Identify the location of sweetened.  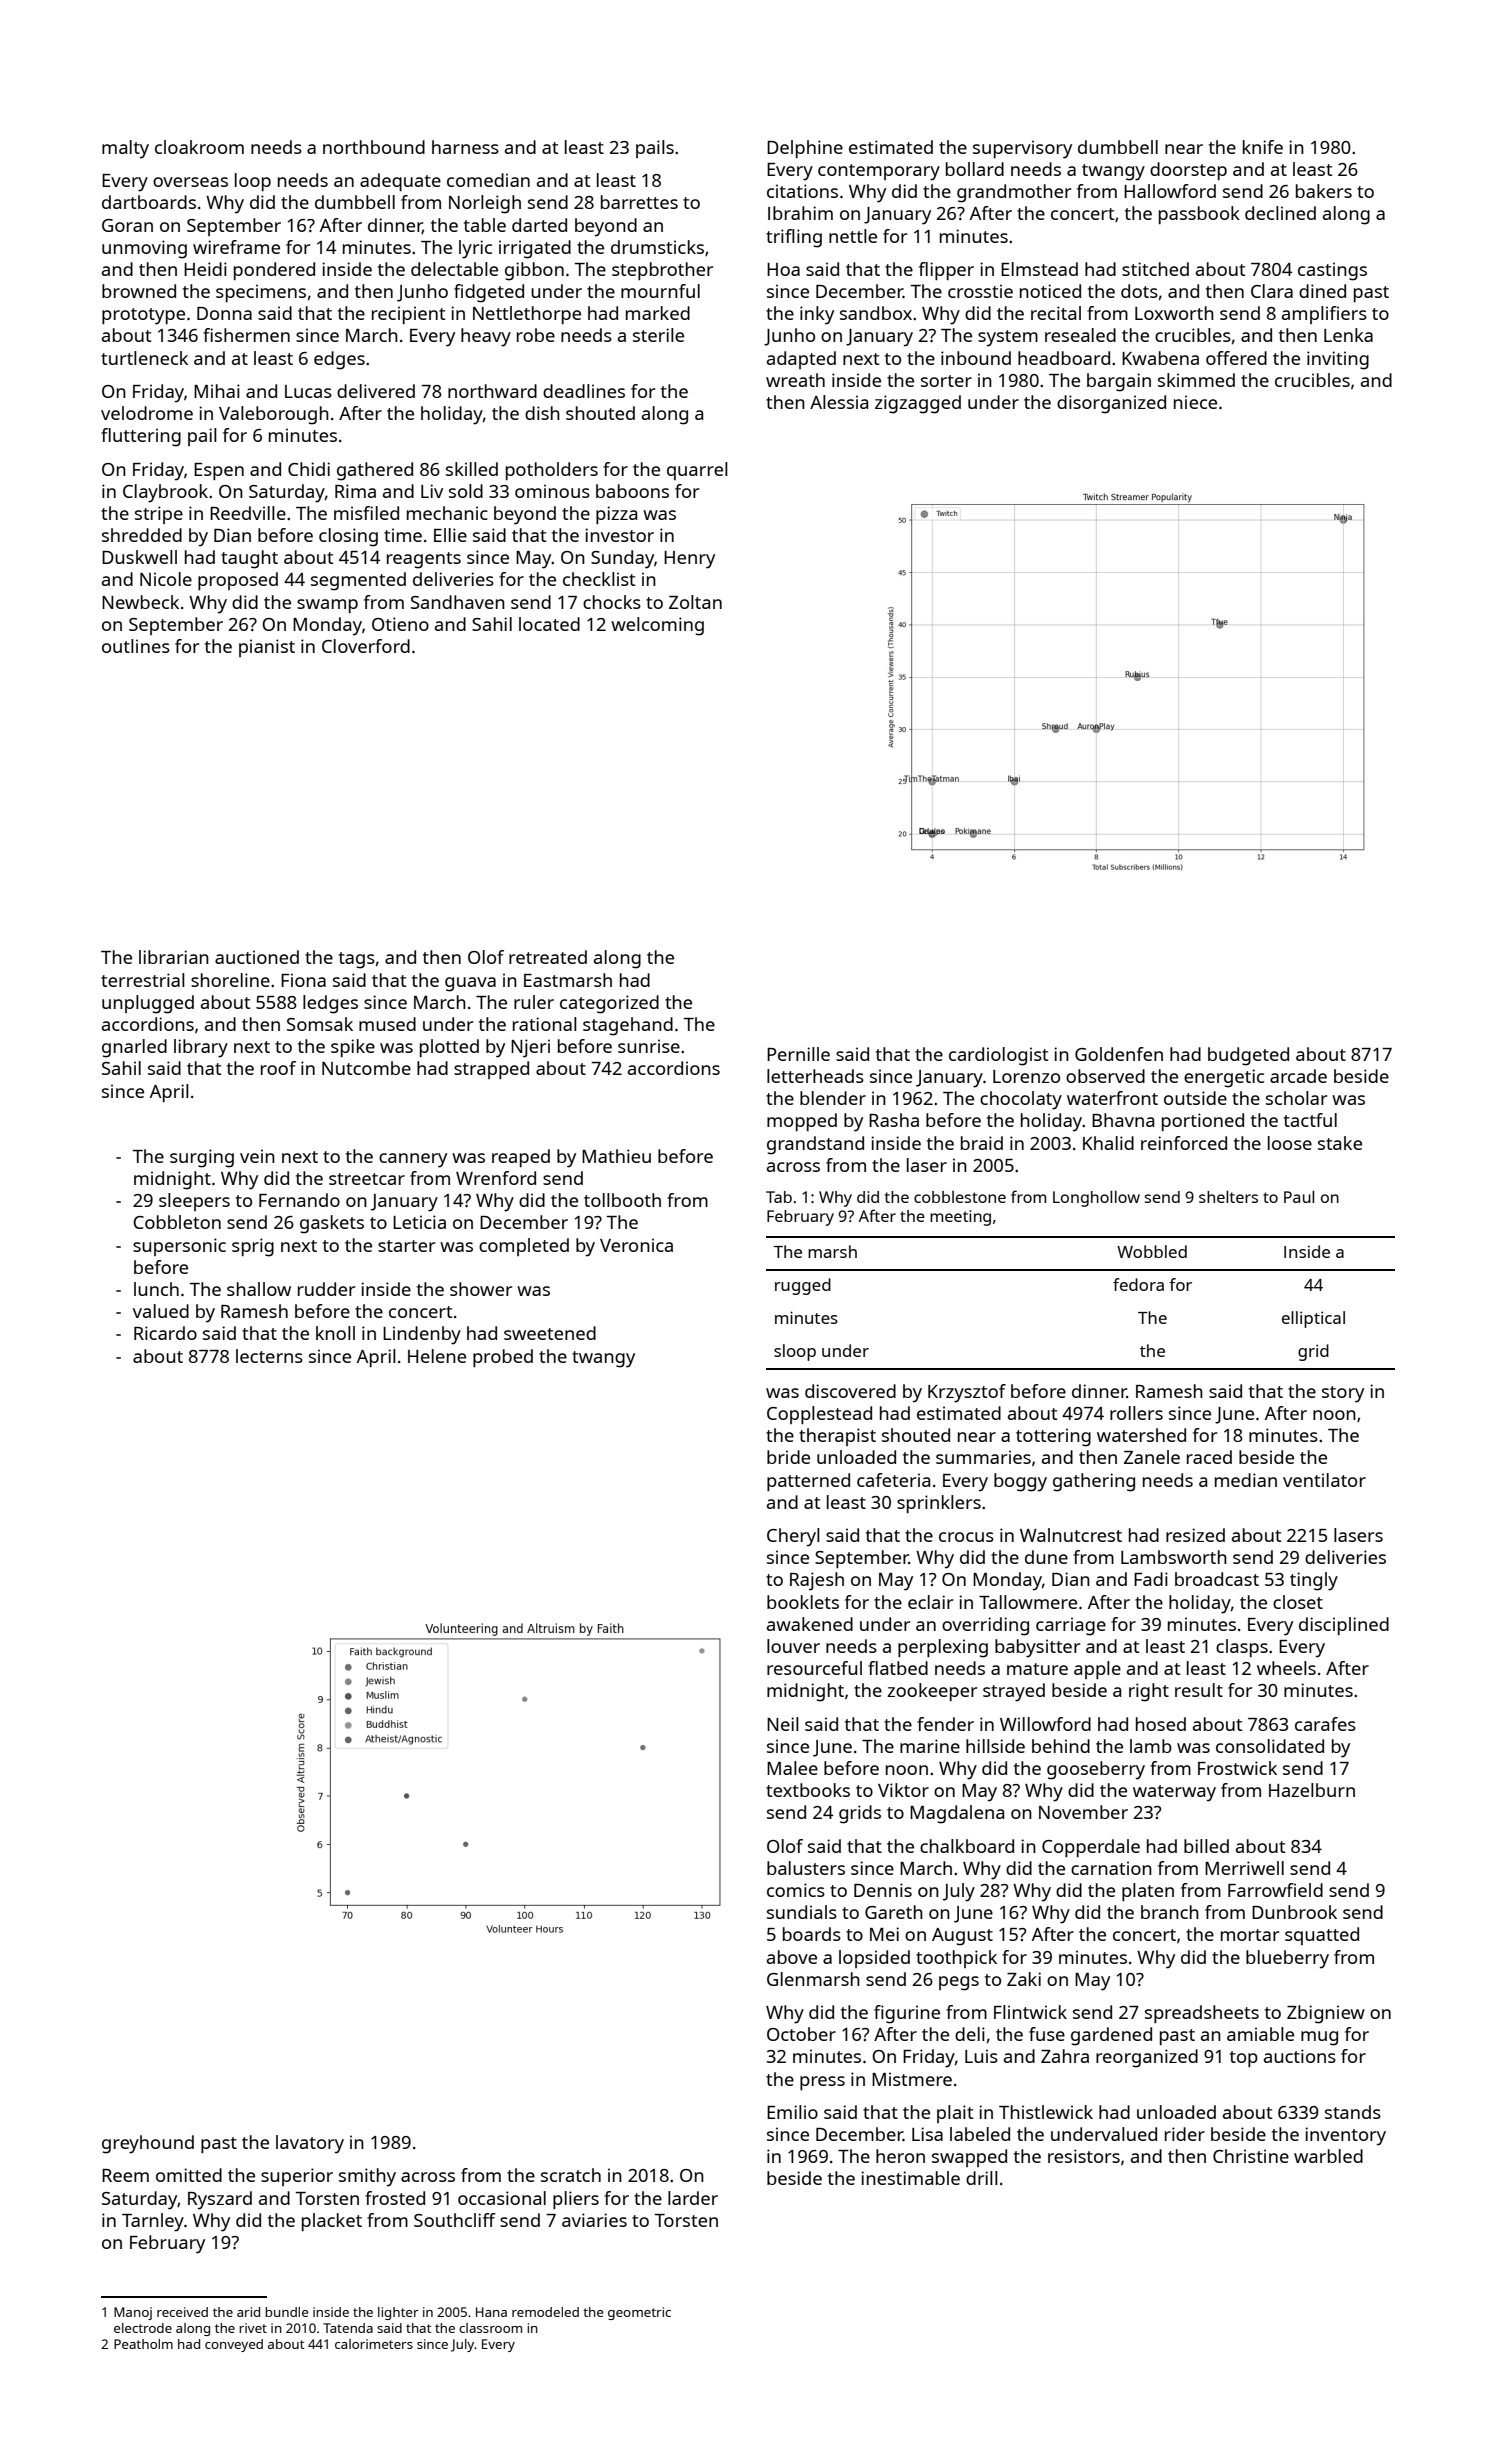
(550, 1333).
